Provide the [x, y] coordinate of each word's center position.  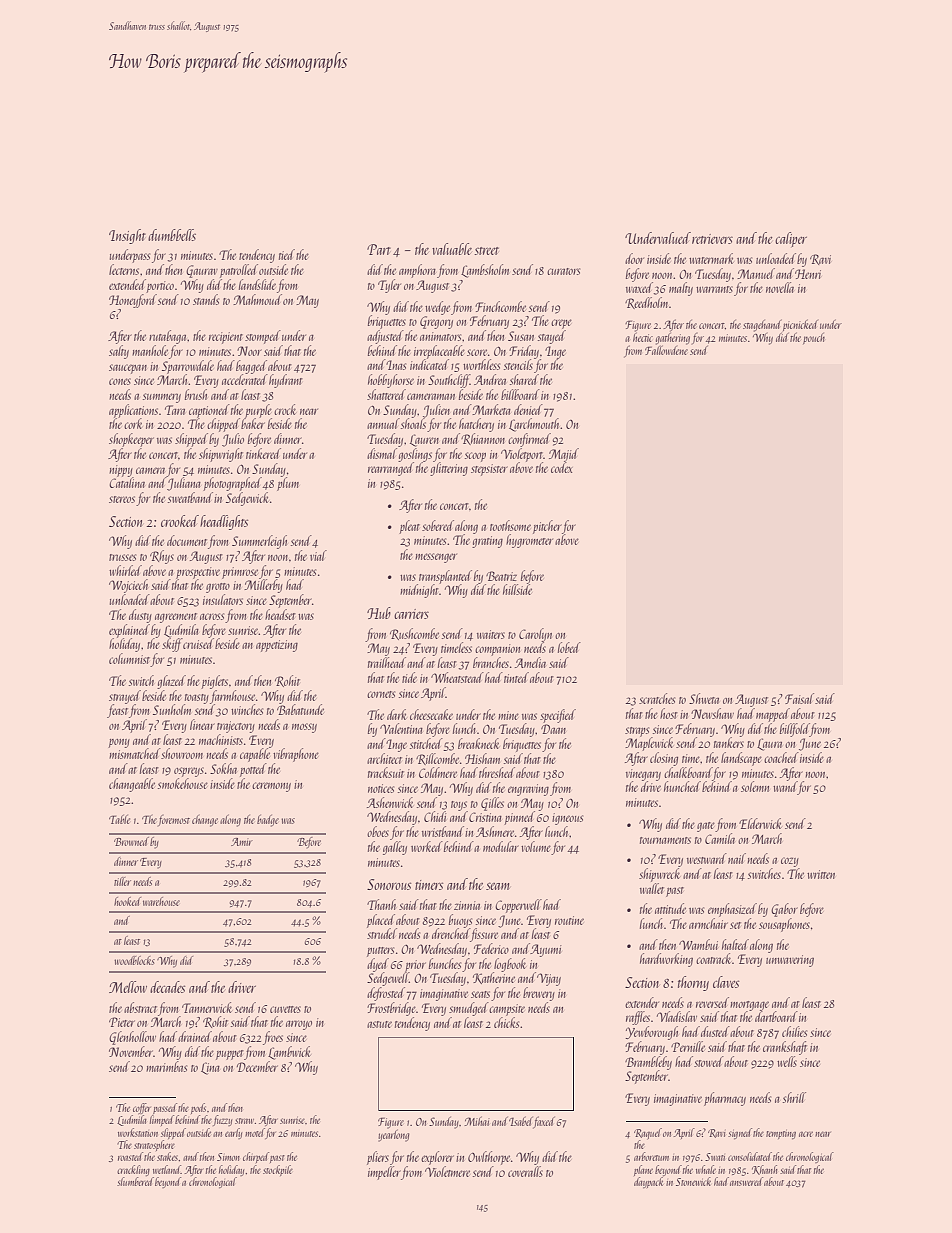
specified [558, 716]
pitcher [547, 527]
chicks [506, 1022]
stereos [122, 499]
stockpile [278, 1170]
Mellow [128, 987]
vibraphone [296, 755]
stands [206, 299]
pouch [814, 338]
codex [562, 467]
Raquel [648, 1134]
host [669, 713]
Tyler [389, 286]
